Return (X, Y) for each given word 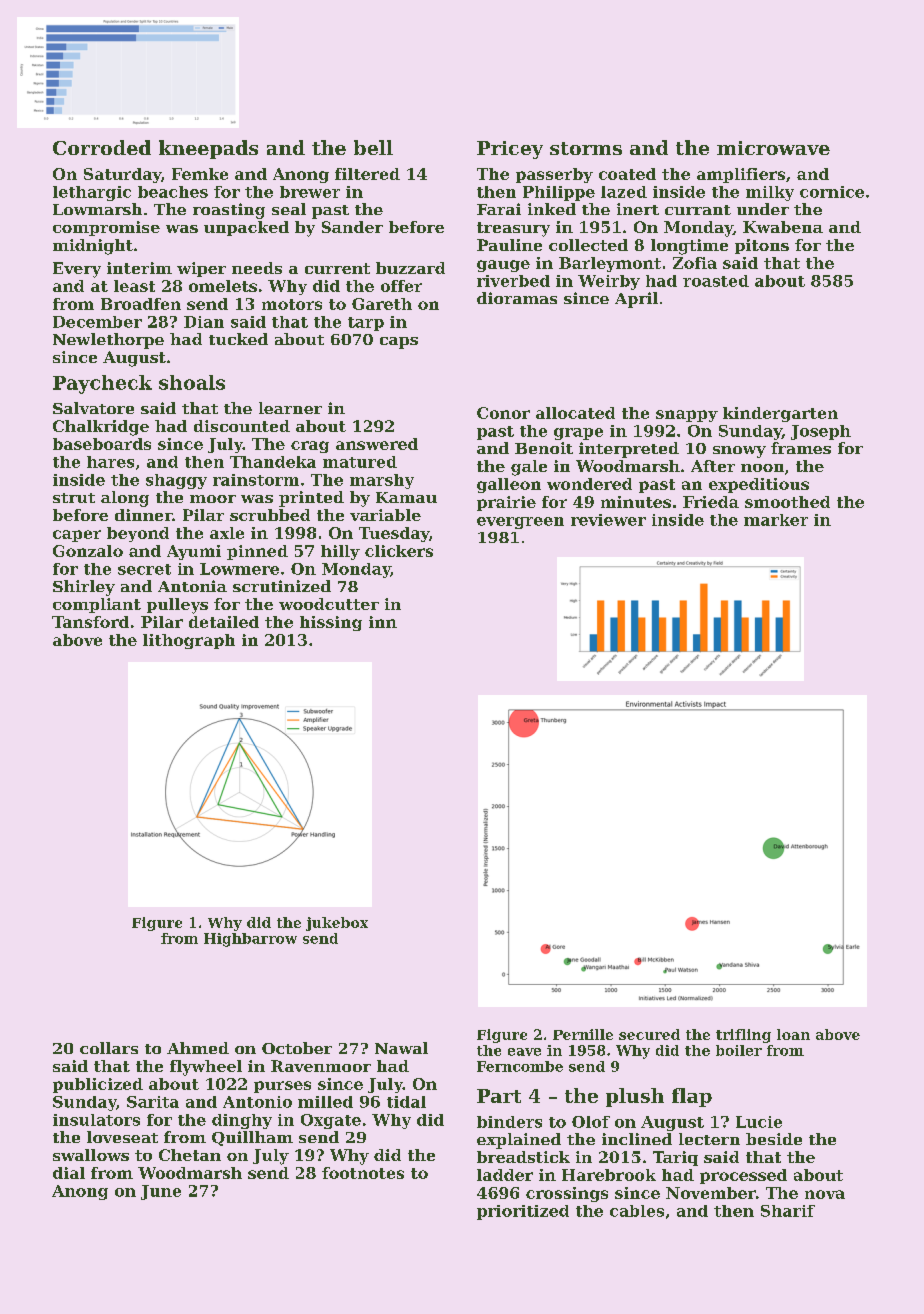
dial (69, 1173)
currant (698, 210)
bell (373, 147)
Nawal (401, 1048)
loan (793, 1034)
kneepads (208, 149)
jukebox (337, 924)
